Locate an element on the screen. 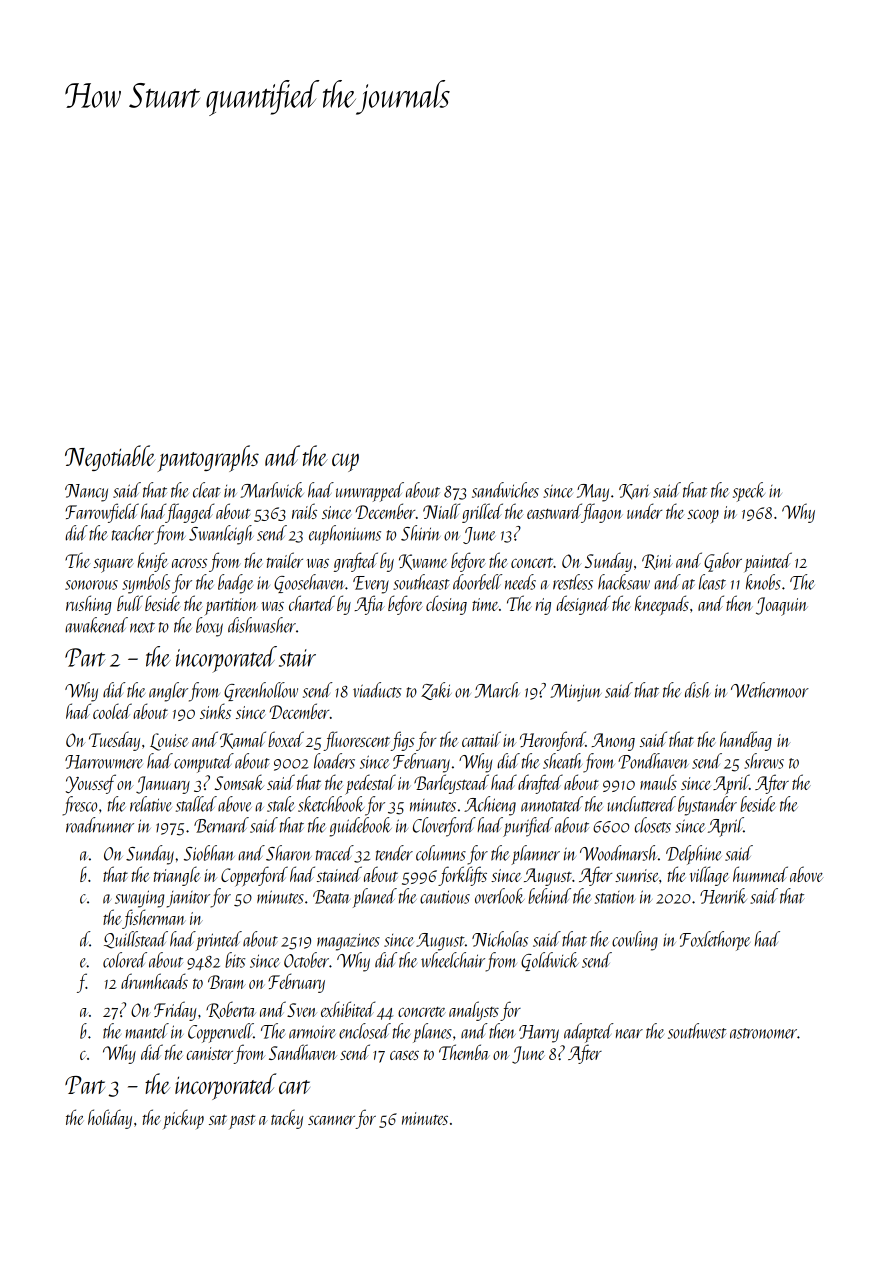 The image size is (889, 1261). Siobhan is located at coordinates (209, 853).
